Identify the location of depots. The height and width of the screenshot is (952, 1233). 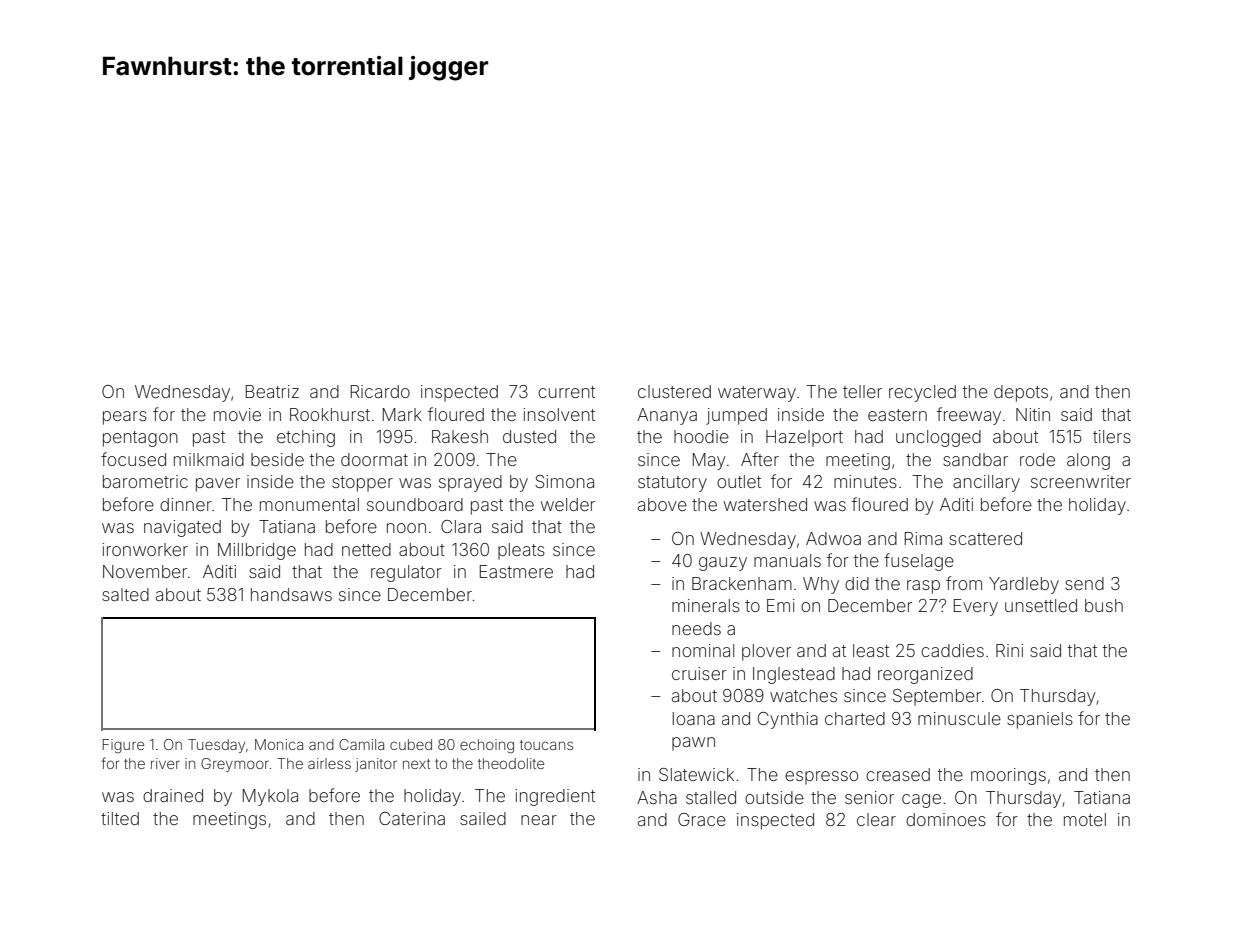
(1021, 393).
